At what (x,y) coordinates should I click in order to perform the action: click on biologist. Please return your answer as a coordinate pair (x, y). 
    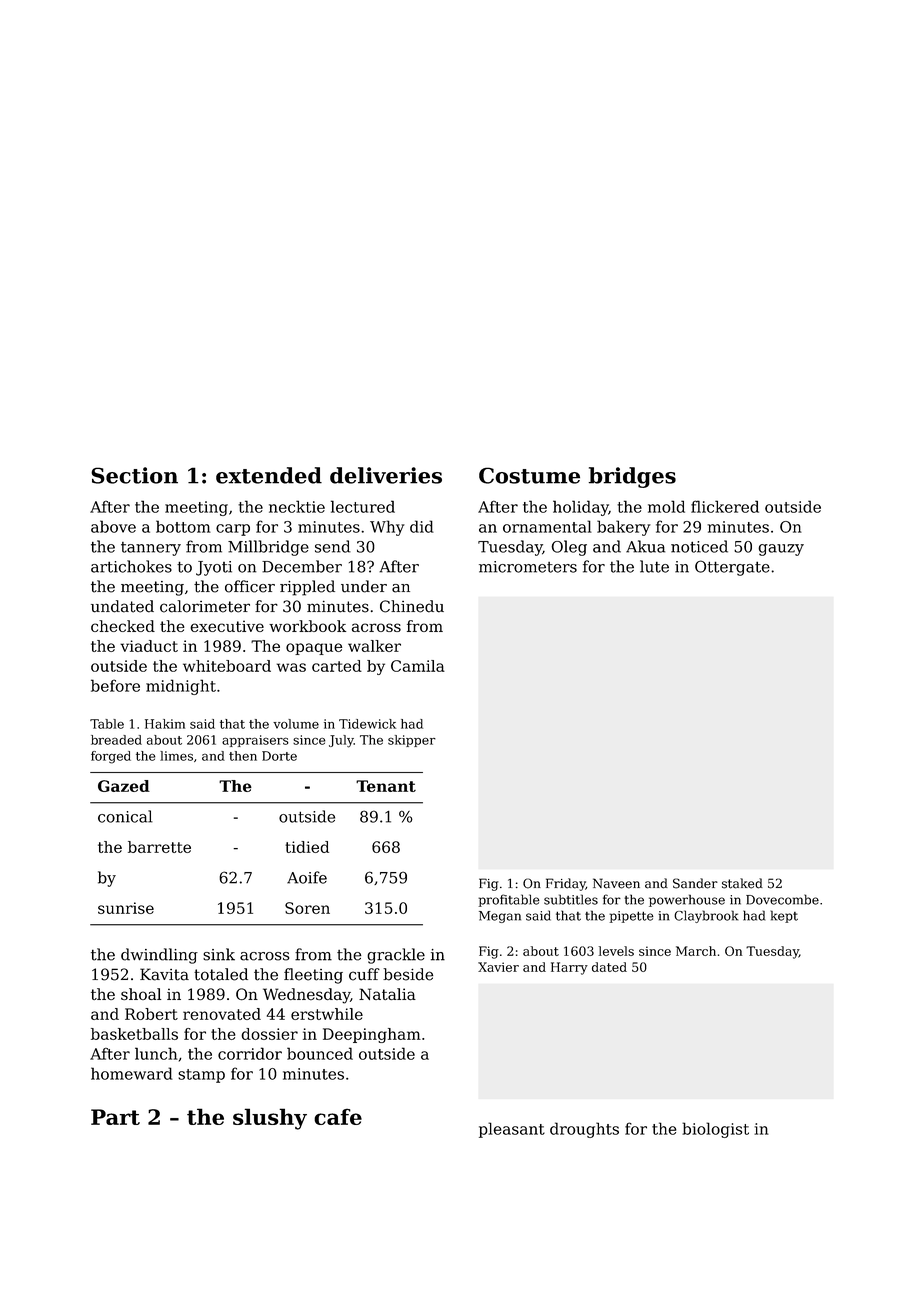
    Looking at the image, I should click on (715, 1130).
